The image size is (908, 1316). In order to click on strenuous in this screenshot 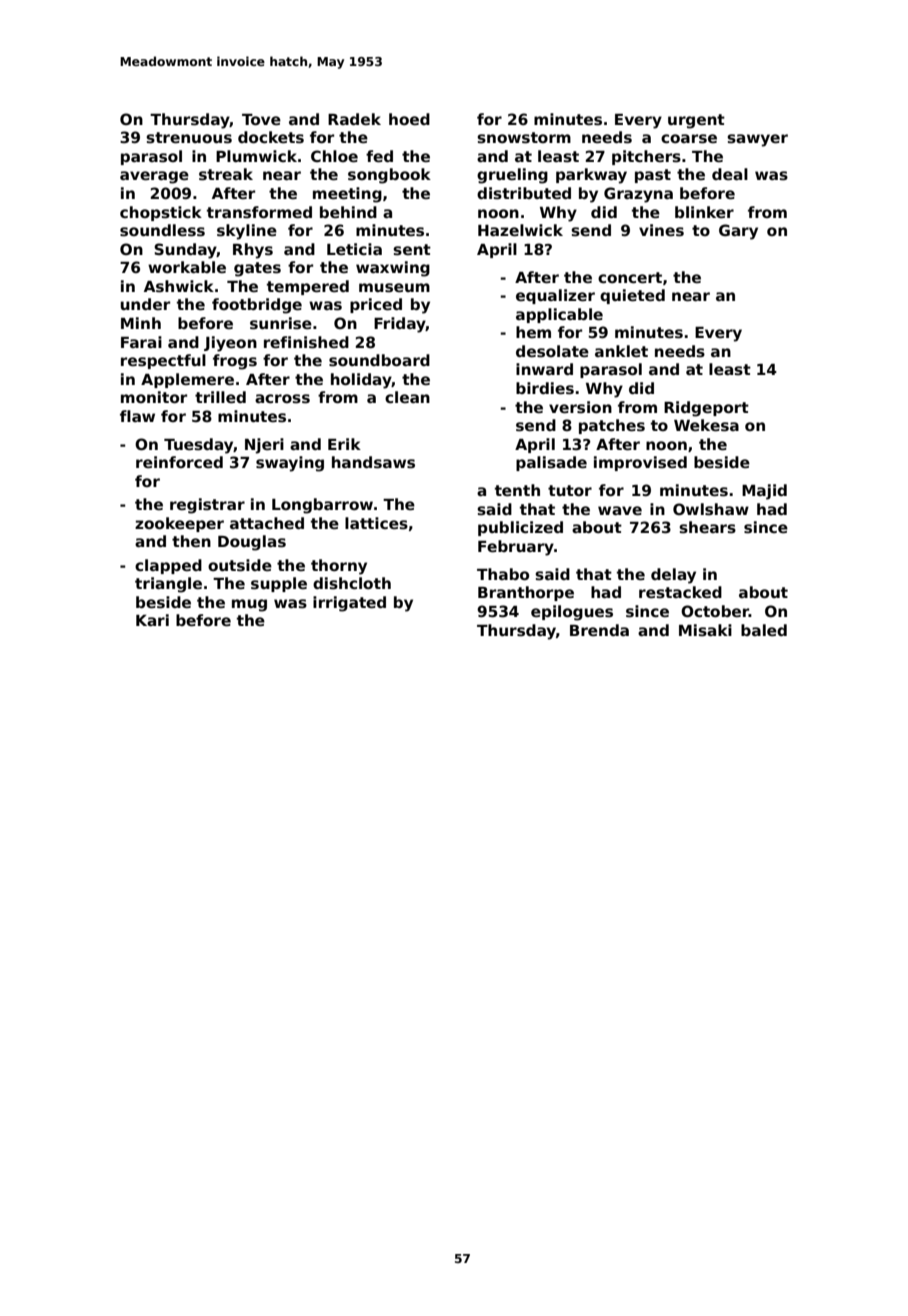, I will do `click(189, 138)`.
